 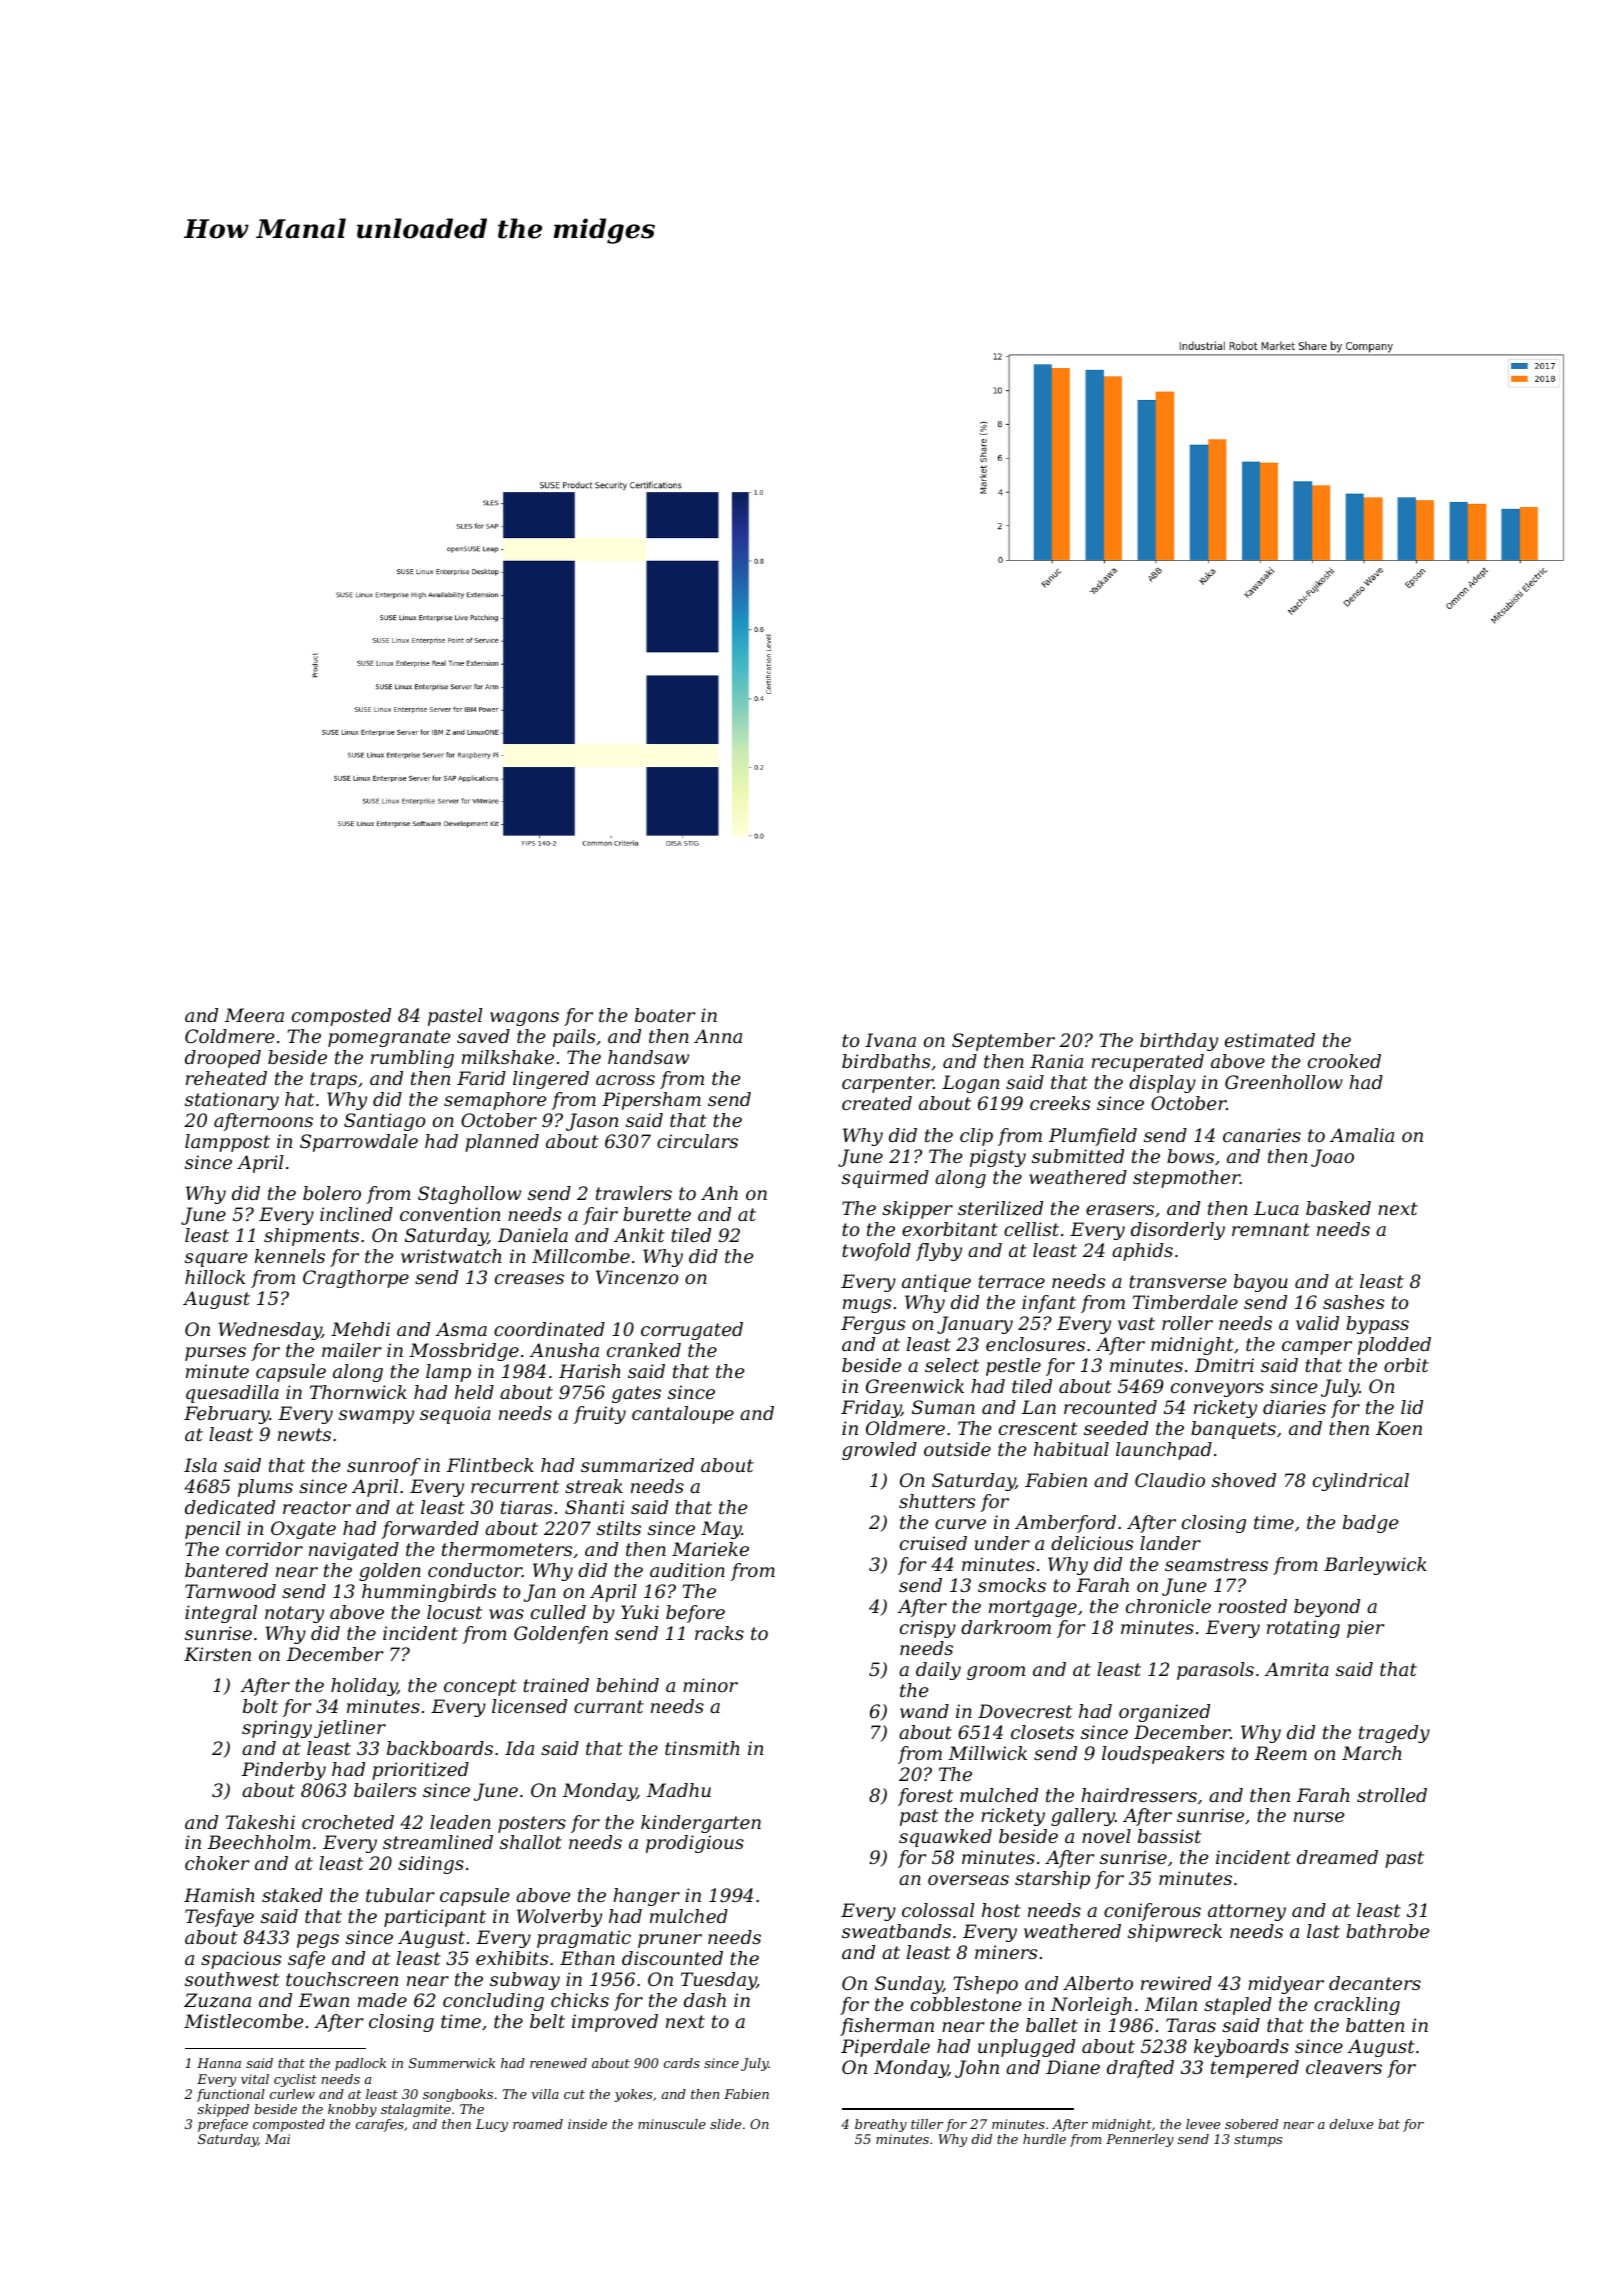 What do you see at coordinates (692, 1331) in the screenshot?
I see `corrugated` at bounding box center [692, 1331].
